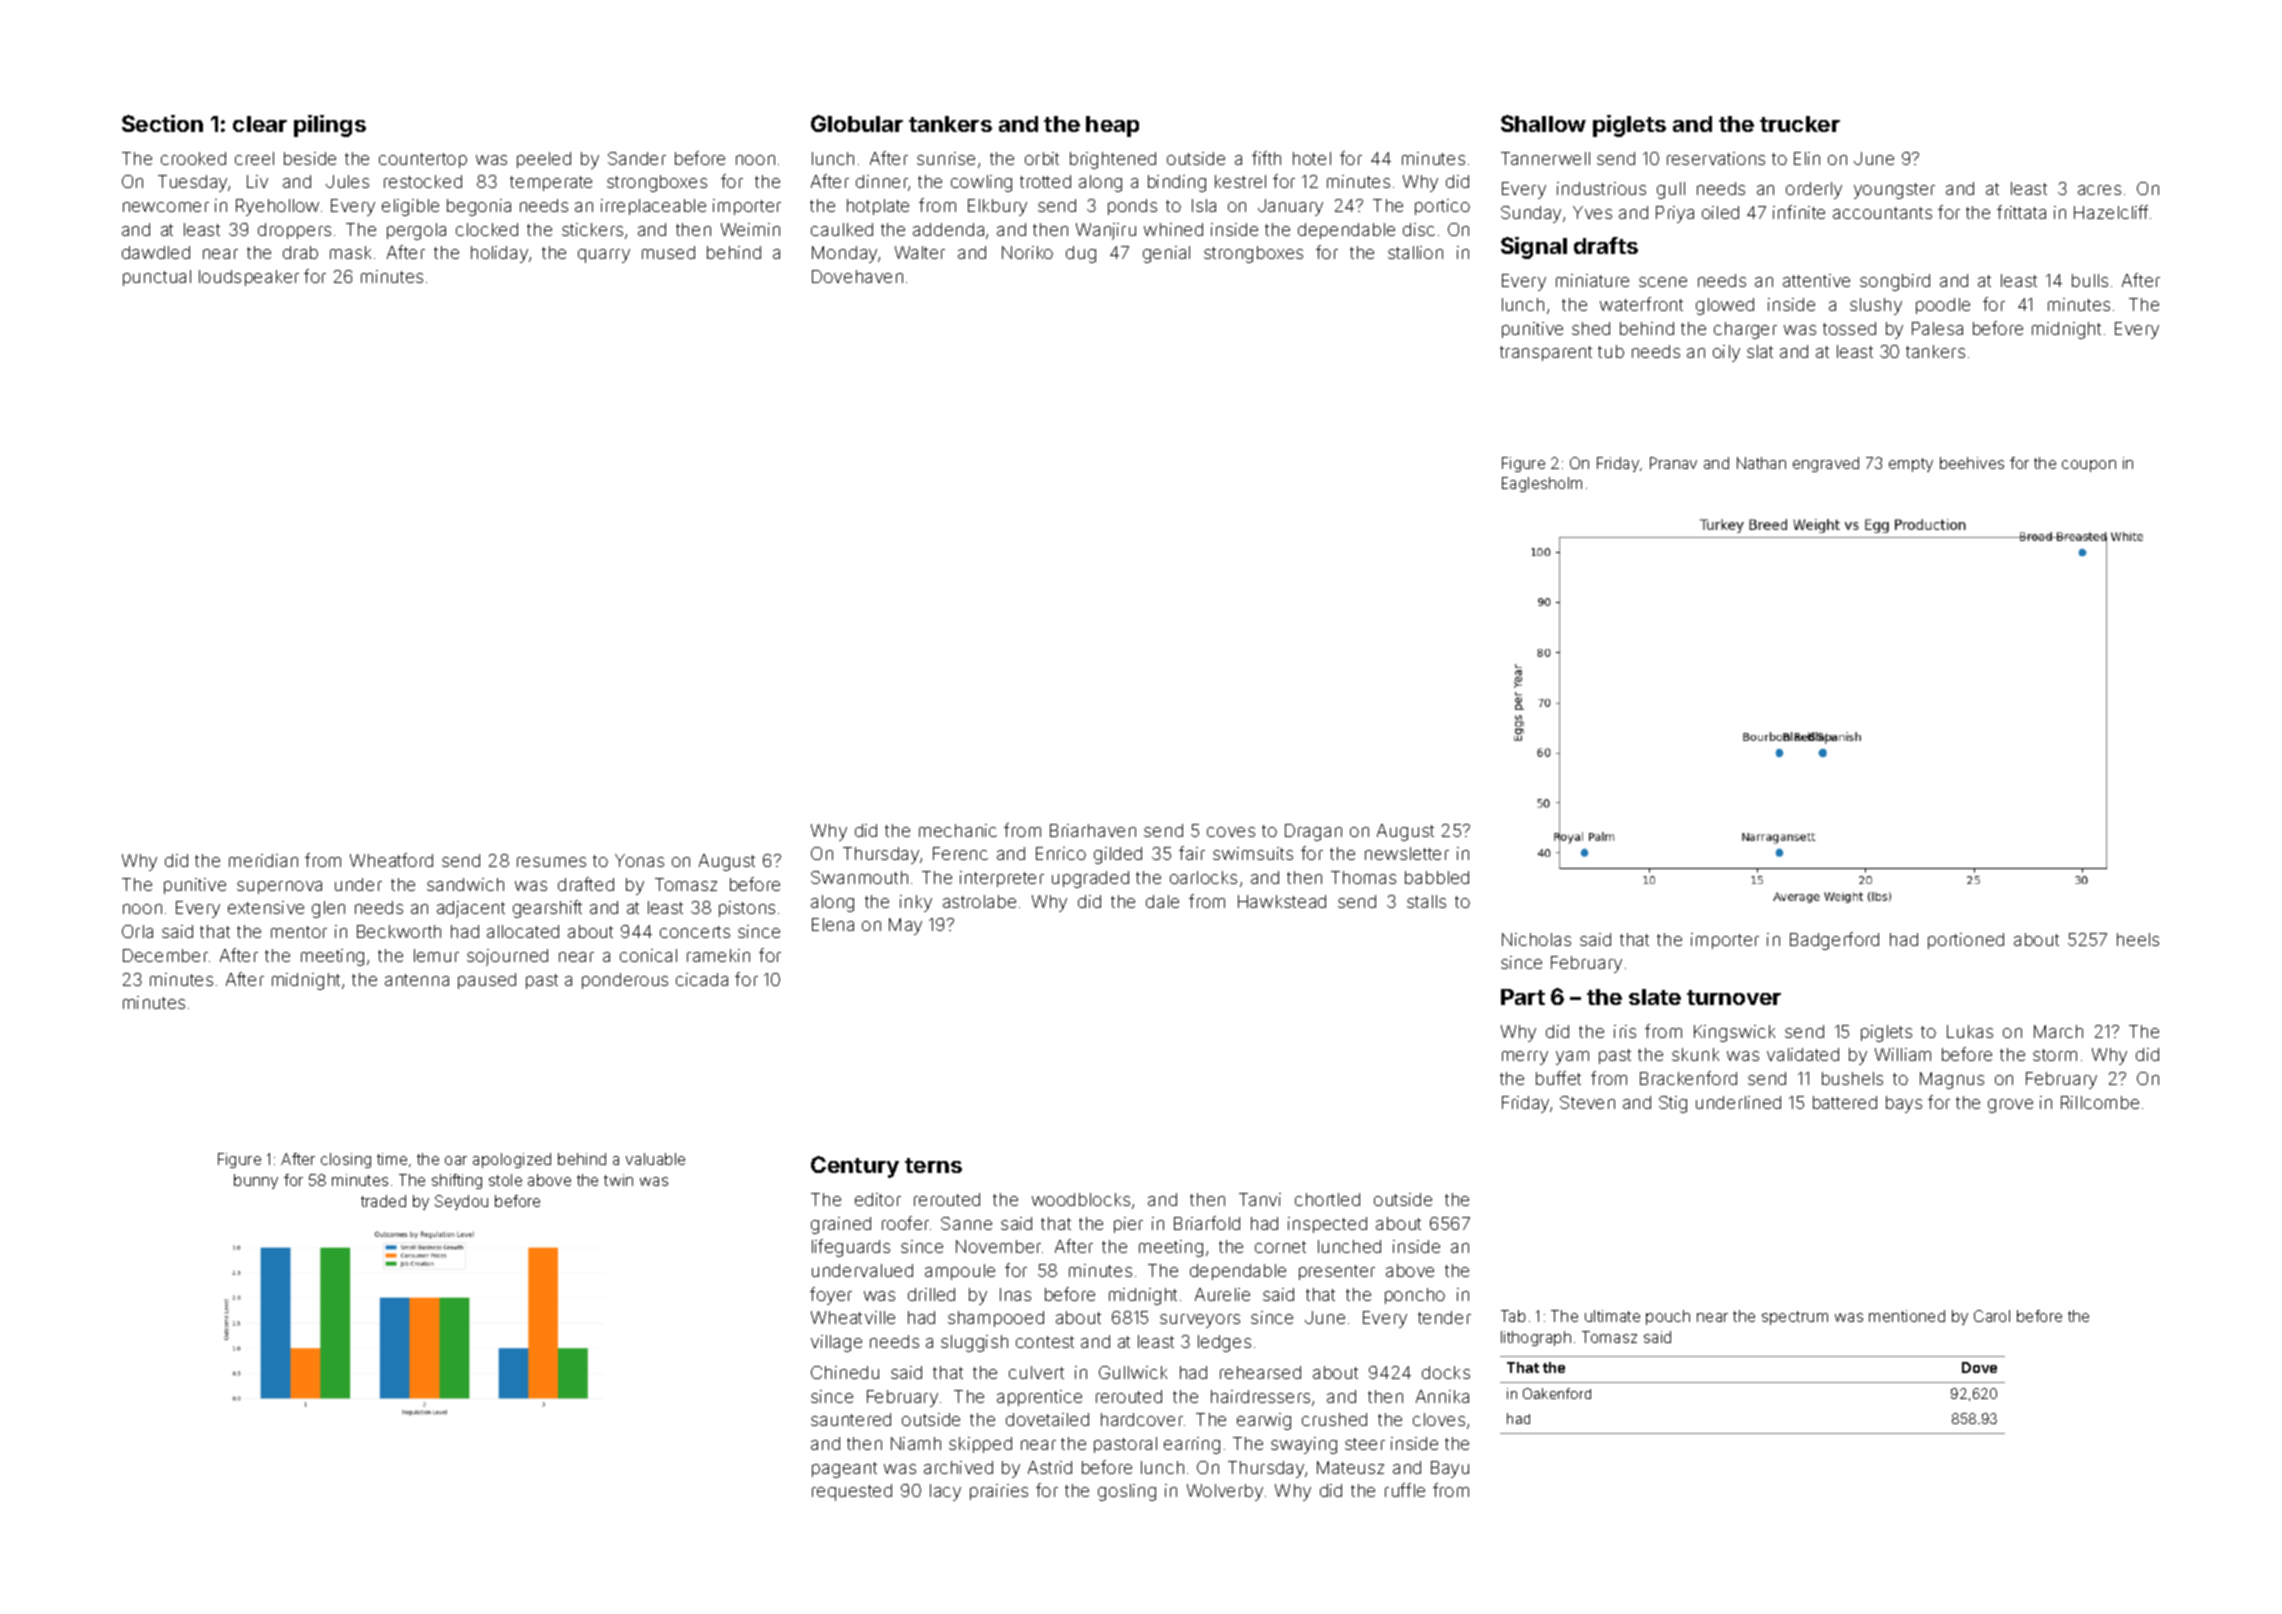 The image size is (2282, 1614). What do you see at coordinates (157, 278) in the screenshot?
I see `punctual` at bounding box center [157, 278].
